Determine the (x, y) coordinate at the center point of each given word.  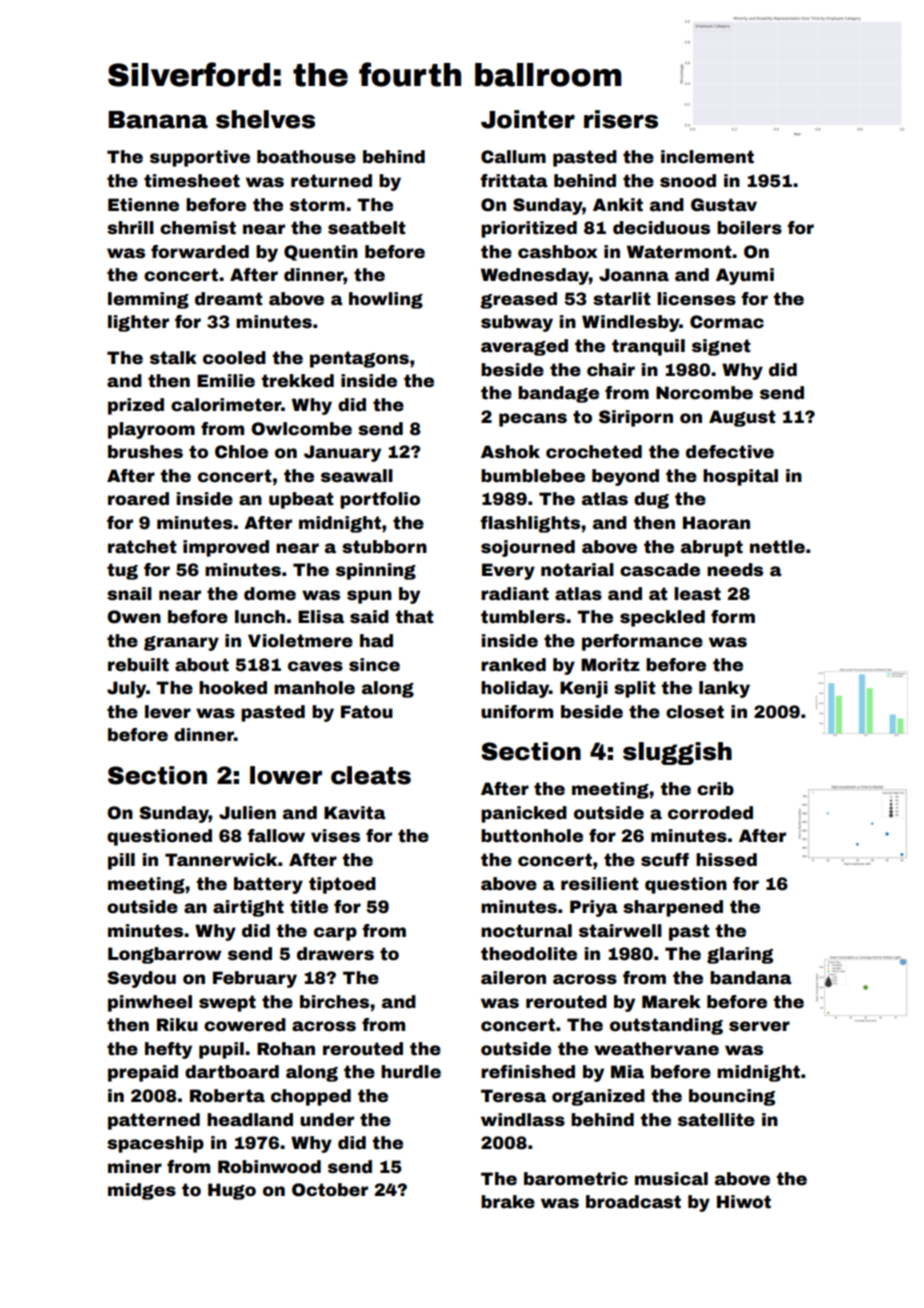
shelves (265, 119)
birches (334, 1002)
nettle (777, 547)
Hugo (232, 1191)
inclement (707, 157)
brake (508, 1202)
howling (386, 300)
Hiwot (744, 1202)
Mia (627, 1072)
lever (168, 712)
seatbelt (367, 228)
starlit (622, 299)
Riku (177, 1025)
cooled (234, 358)
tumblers (523, 617)
